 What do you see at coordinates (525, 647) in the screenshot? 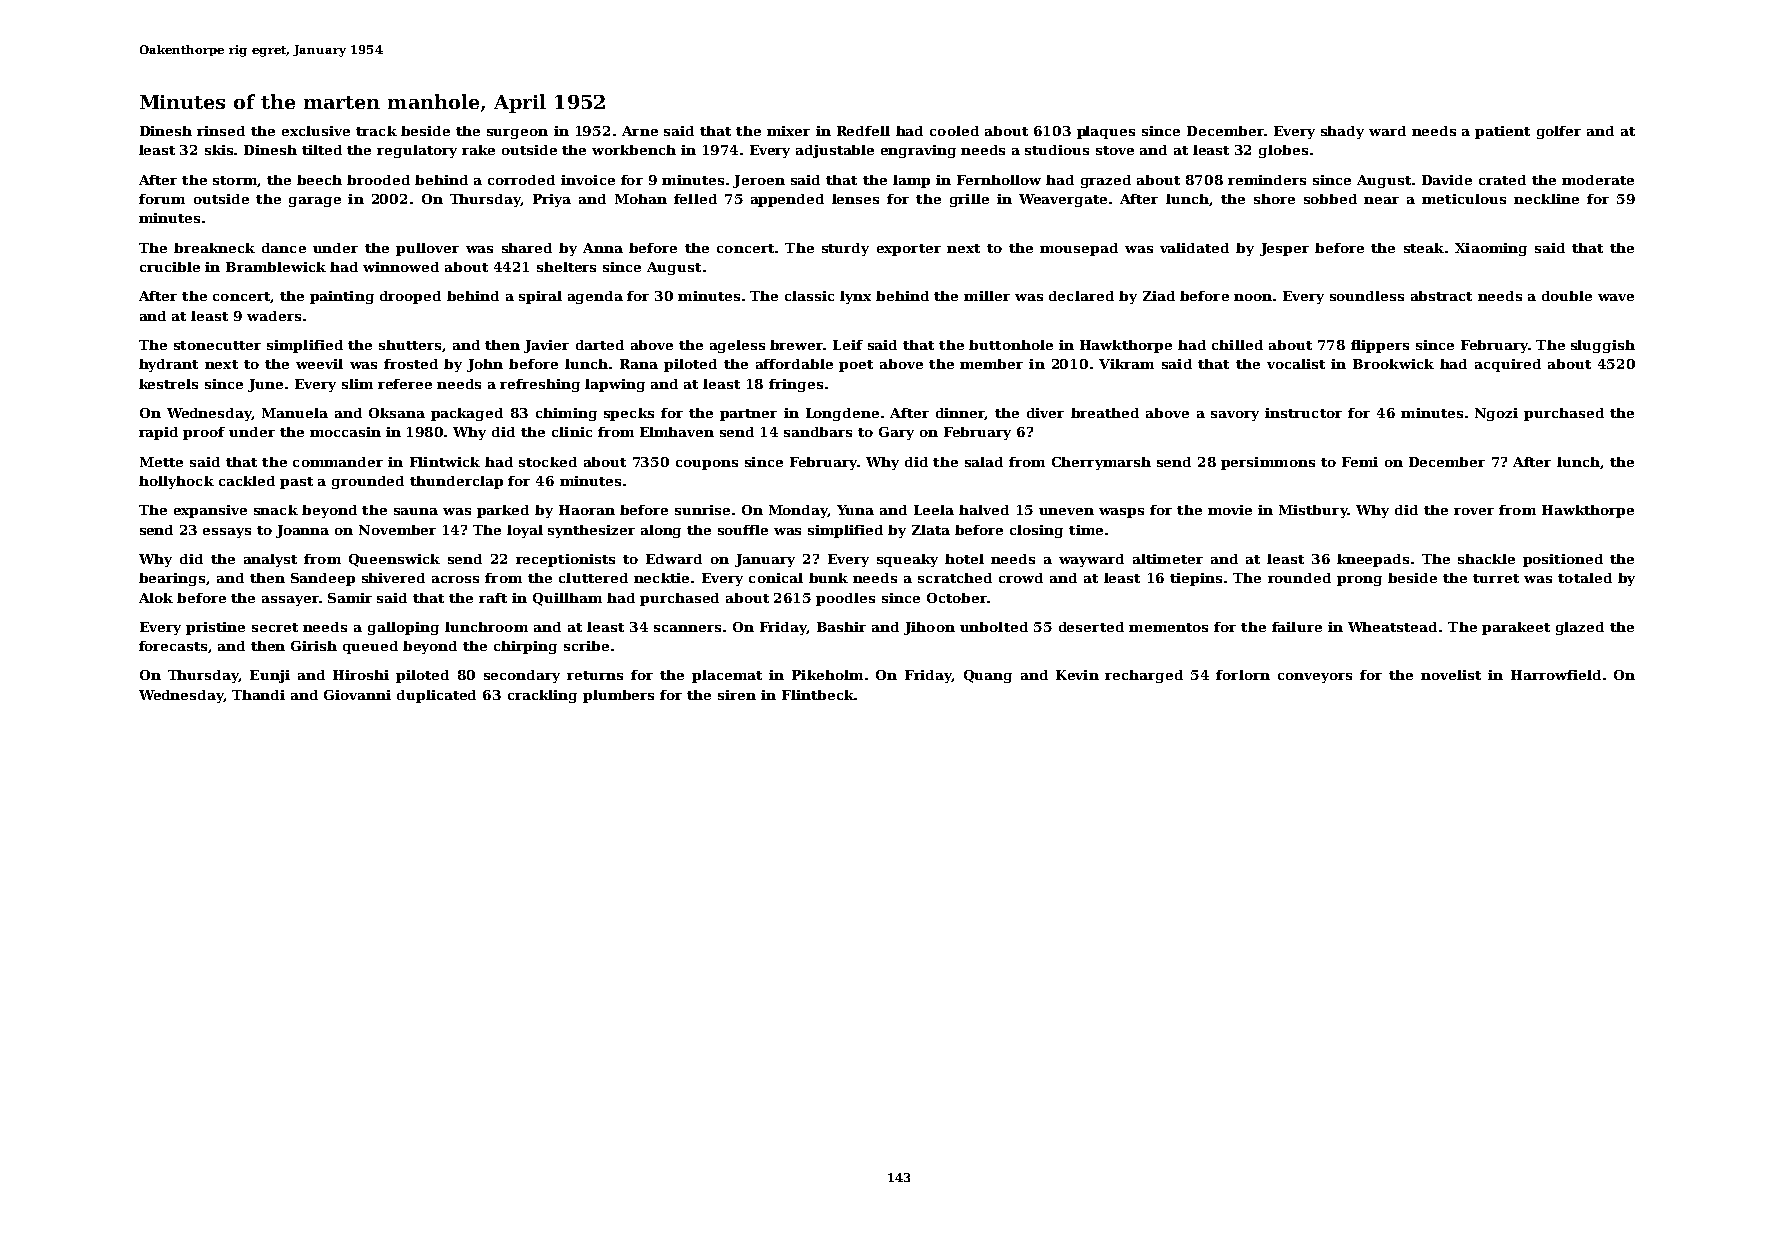
I see `chirping` at bounding box center [525, 647].
